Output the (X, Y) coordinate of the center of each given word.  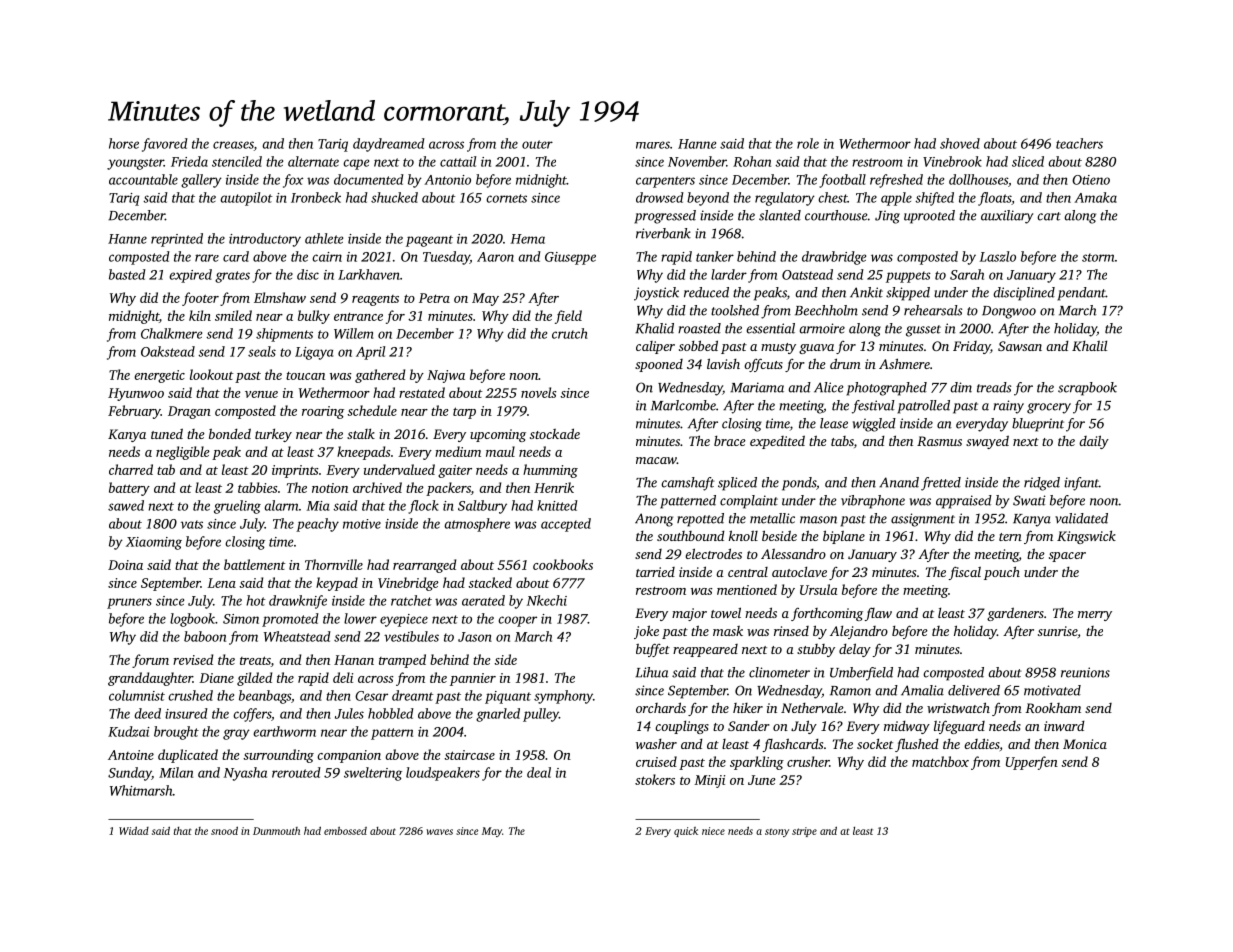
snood (224, 830)
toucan (305, 375)
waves (439, 832)
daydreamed (389, 145)
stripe (804, 832)
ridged (1042, 484)
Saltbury (482, 507)
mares (653, 145)
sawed (126, 505)
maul (500, 451)
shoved (960, 143)
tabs (842, 441)
